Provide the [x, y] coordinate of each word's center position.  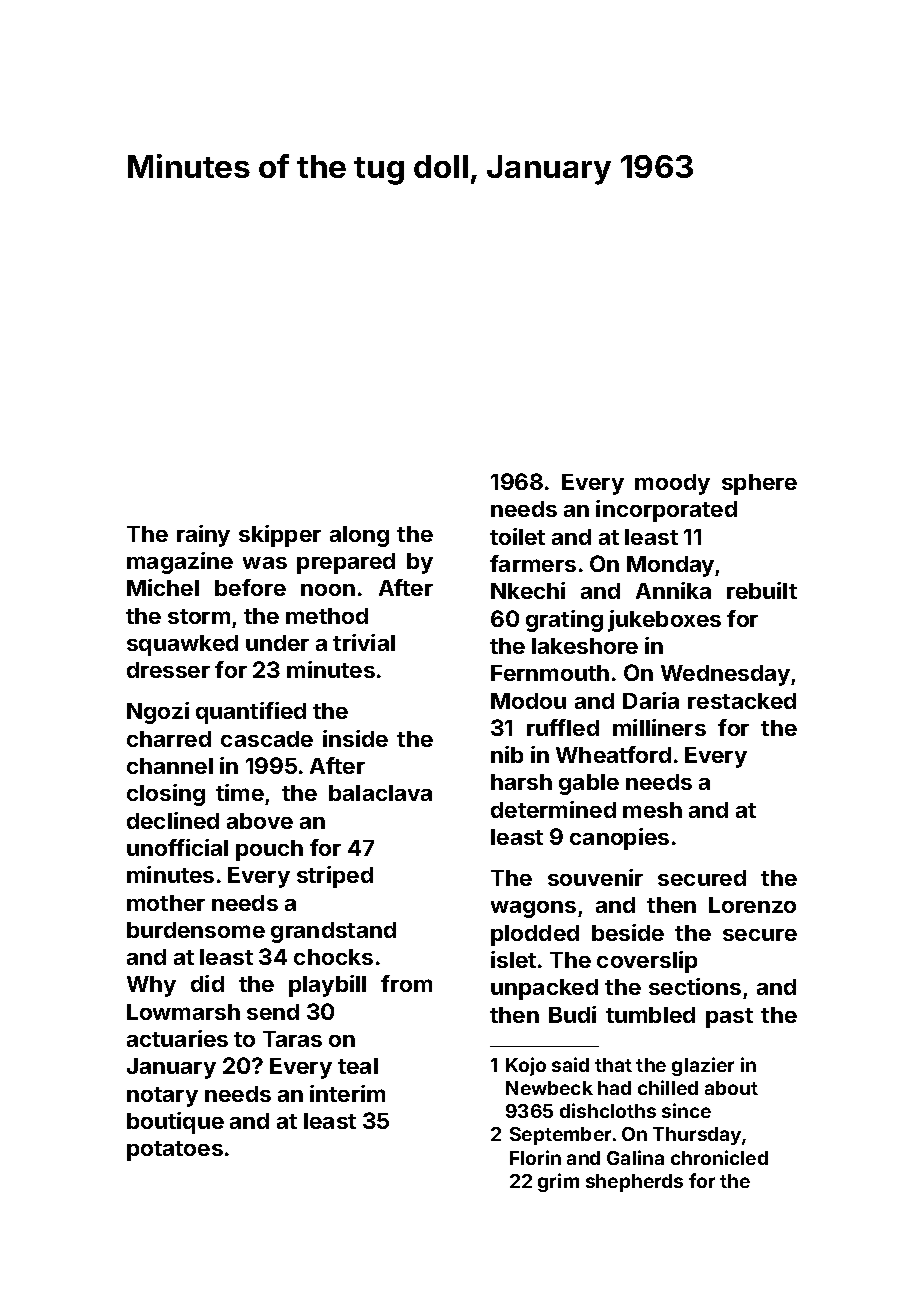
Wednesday [725, 675]
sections [695, 986]
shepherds [634, 1183]
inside [355, 738]
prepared [346, 563]
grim [558, 1182]
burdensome [196, 930]
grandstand [333, 932]
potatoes [175, 1151]
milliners [659, 727]
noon [328, 590]
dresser [168, 670]
